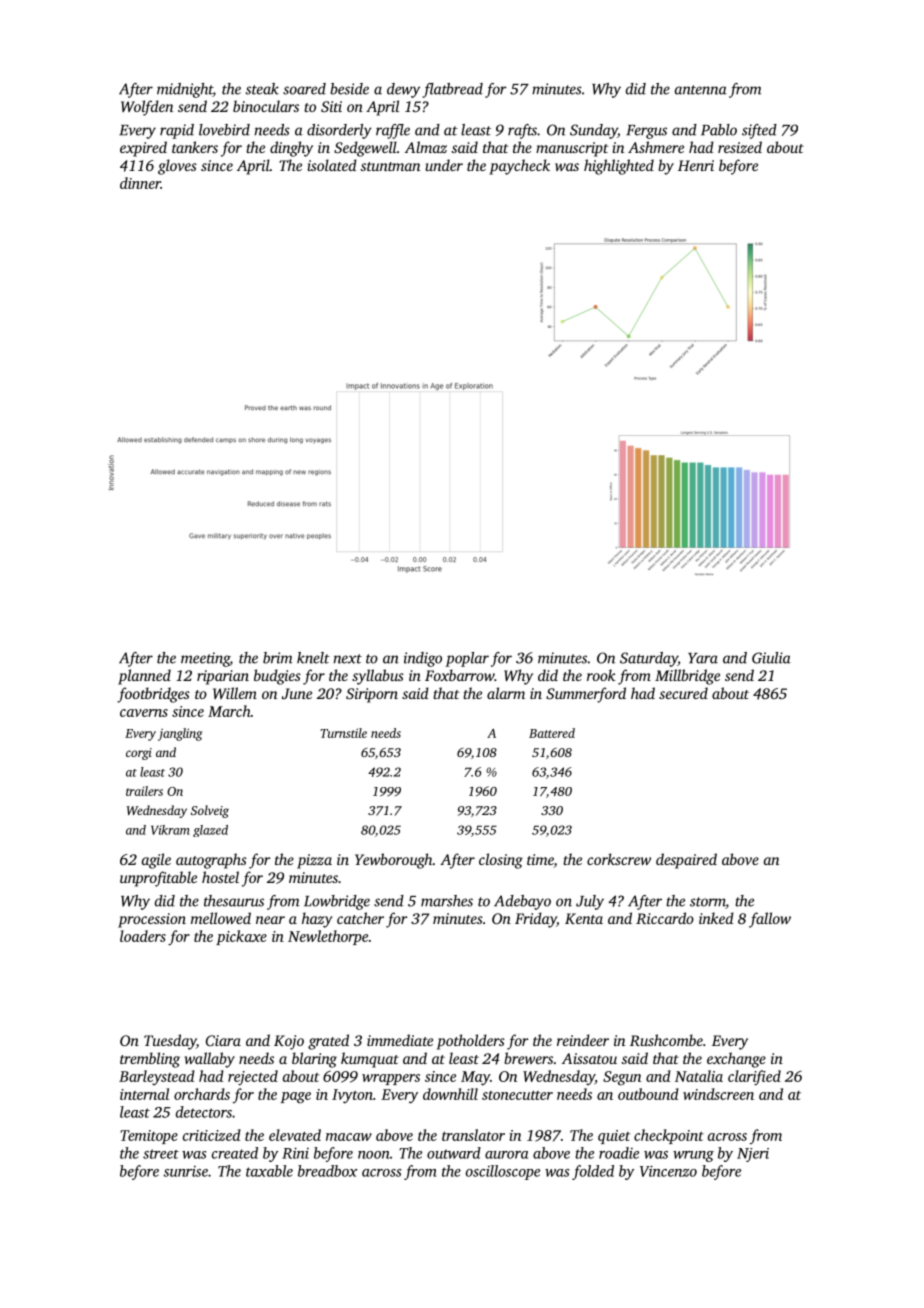 This screenshot has height=1308, width=924. What do you see at coordinates (140, 183) in the screenshot?
I see `dinner` at bounding box center [140, 183].
